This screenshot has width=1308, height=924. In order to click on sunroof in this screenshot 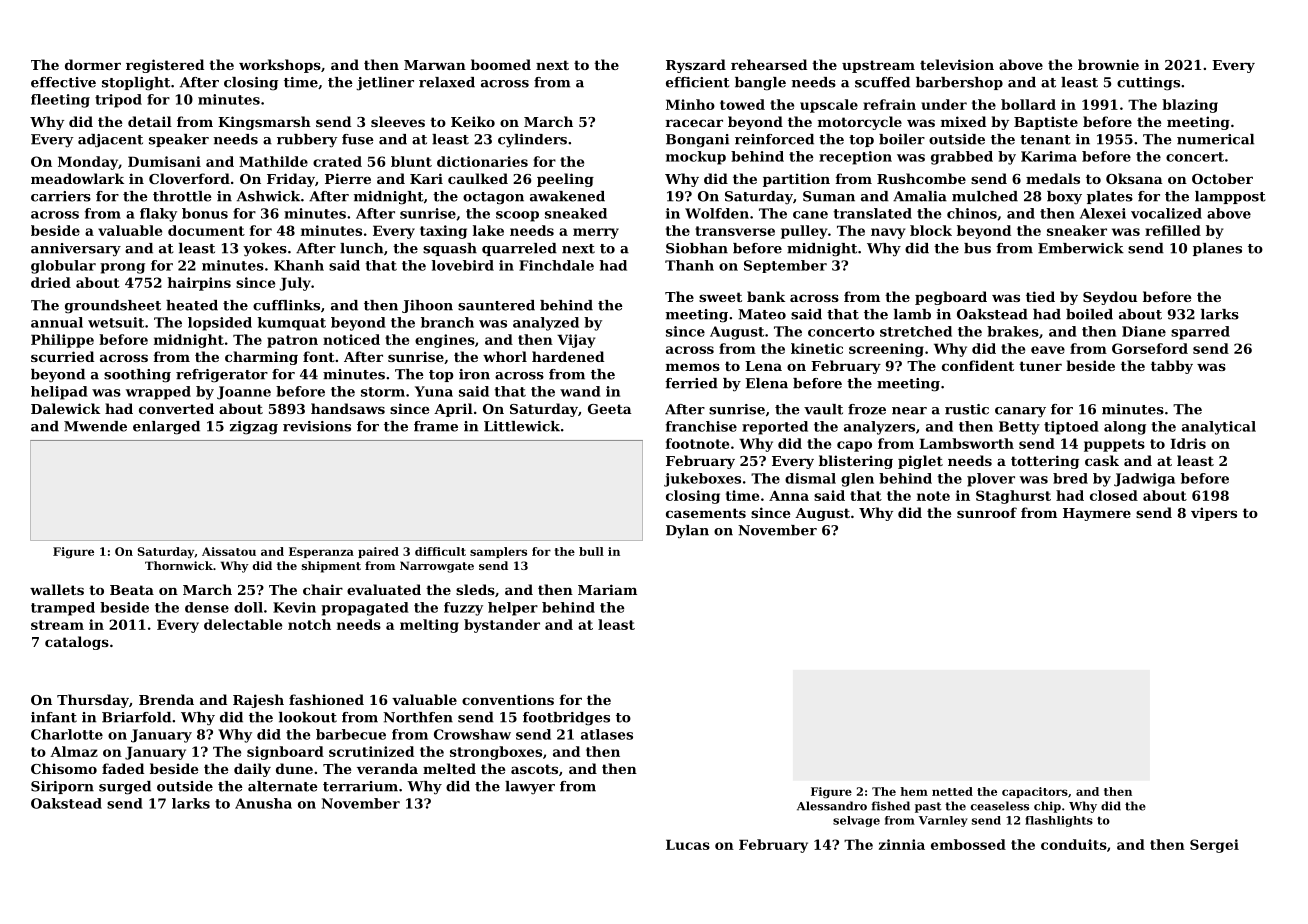, I will do `click(987, 512)`.
